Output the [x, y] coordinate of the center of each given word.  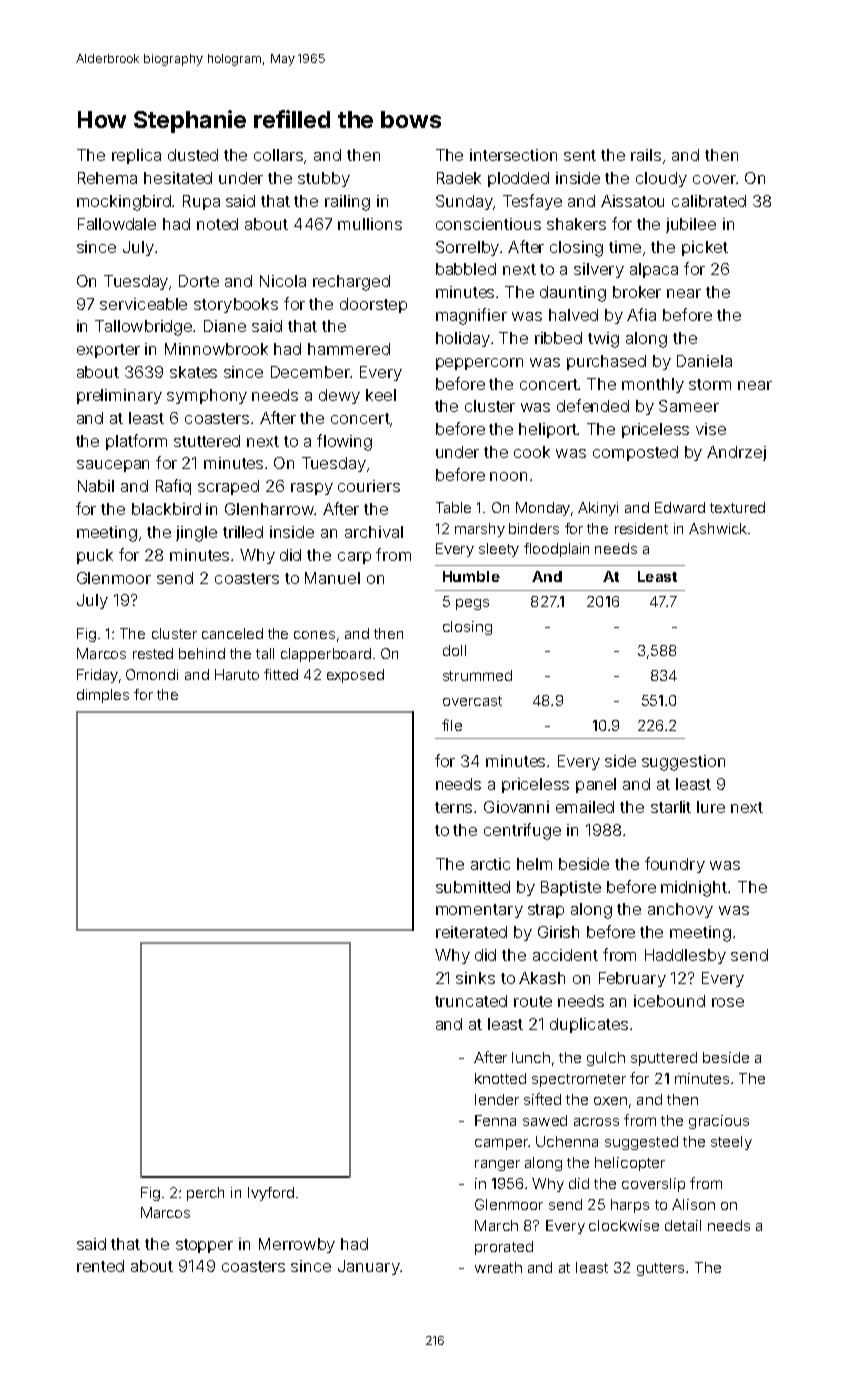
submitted [473, 887]
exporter [108, 351]
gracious [719, 1122]
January [369, 1267]
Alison [693, 1204]
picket [705, 248]
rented [100, 1266]
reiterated [471, 932]
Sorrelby [467, 248]
